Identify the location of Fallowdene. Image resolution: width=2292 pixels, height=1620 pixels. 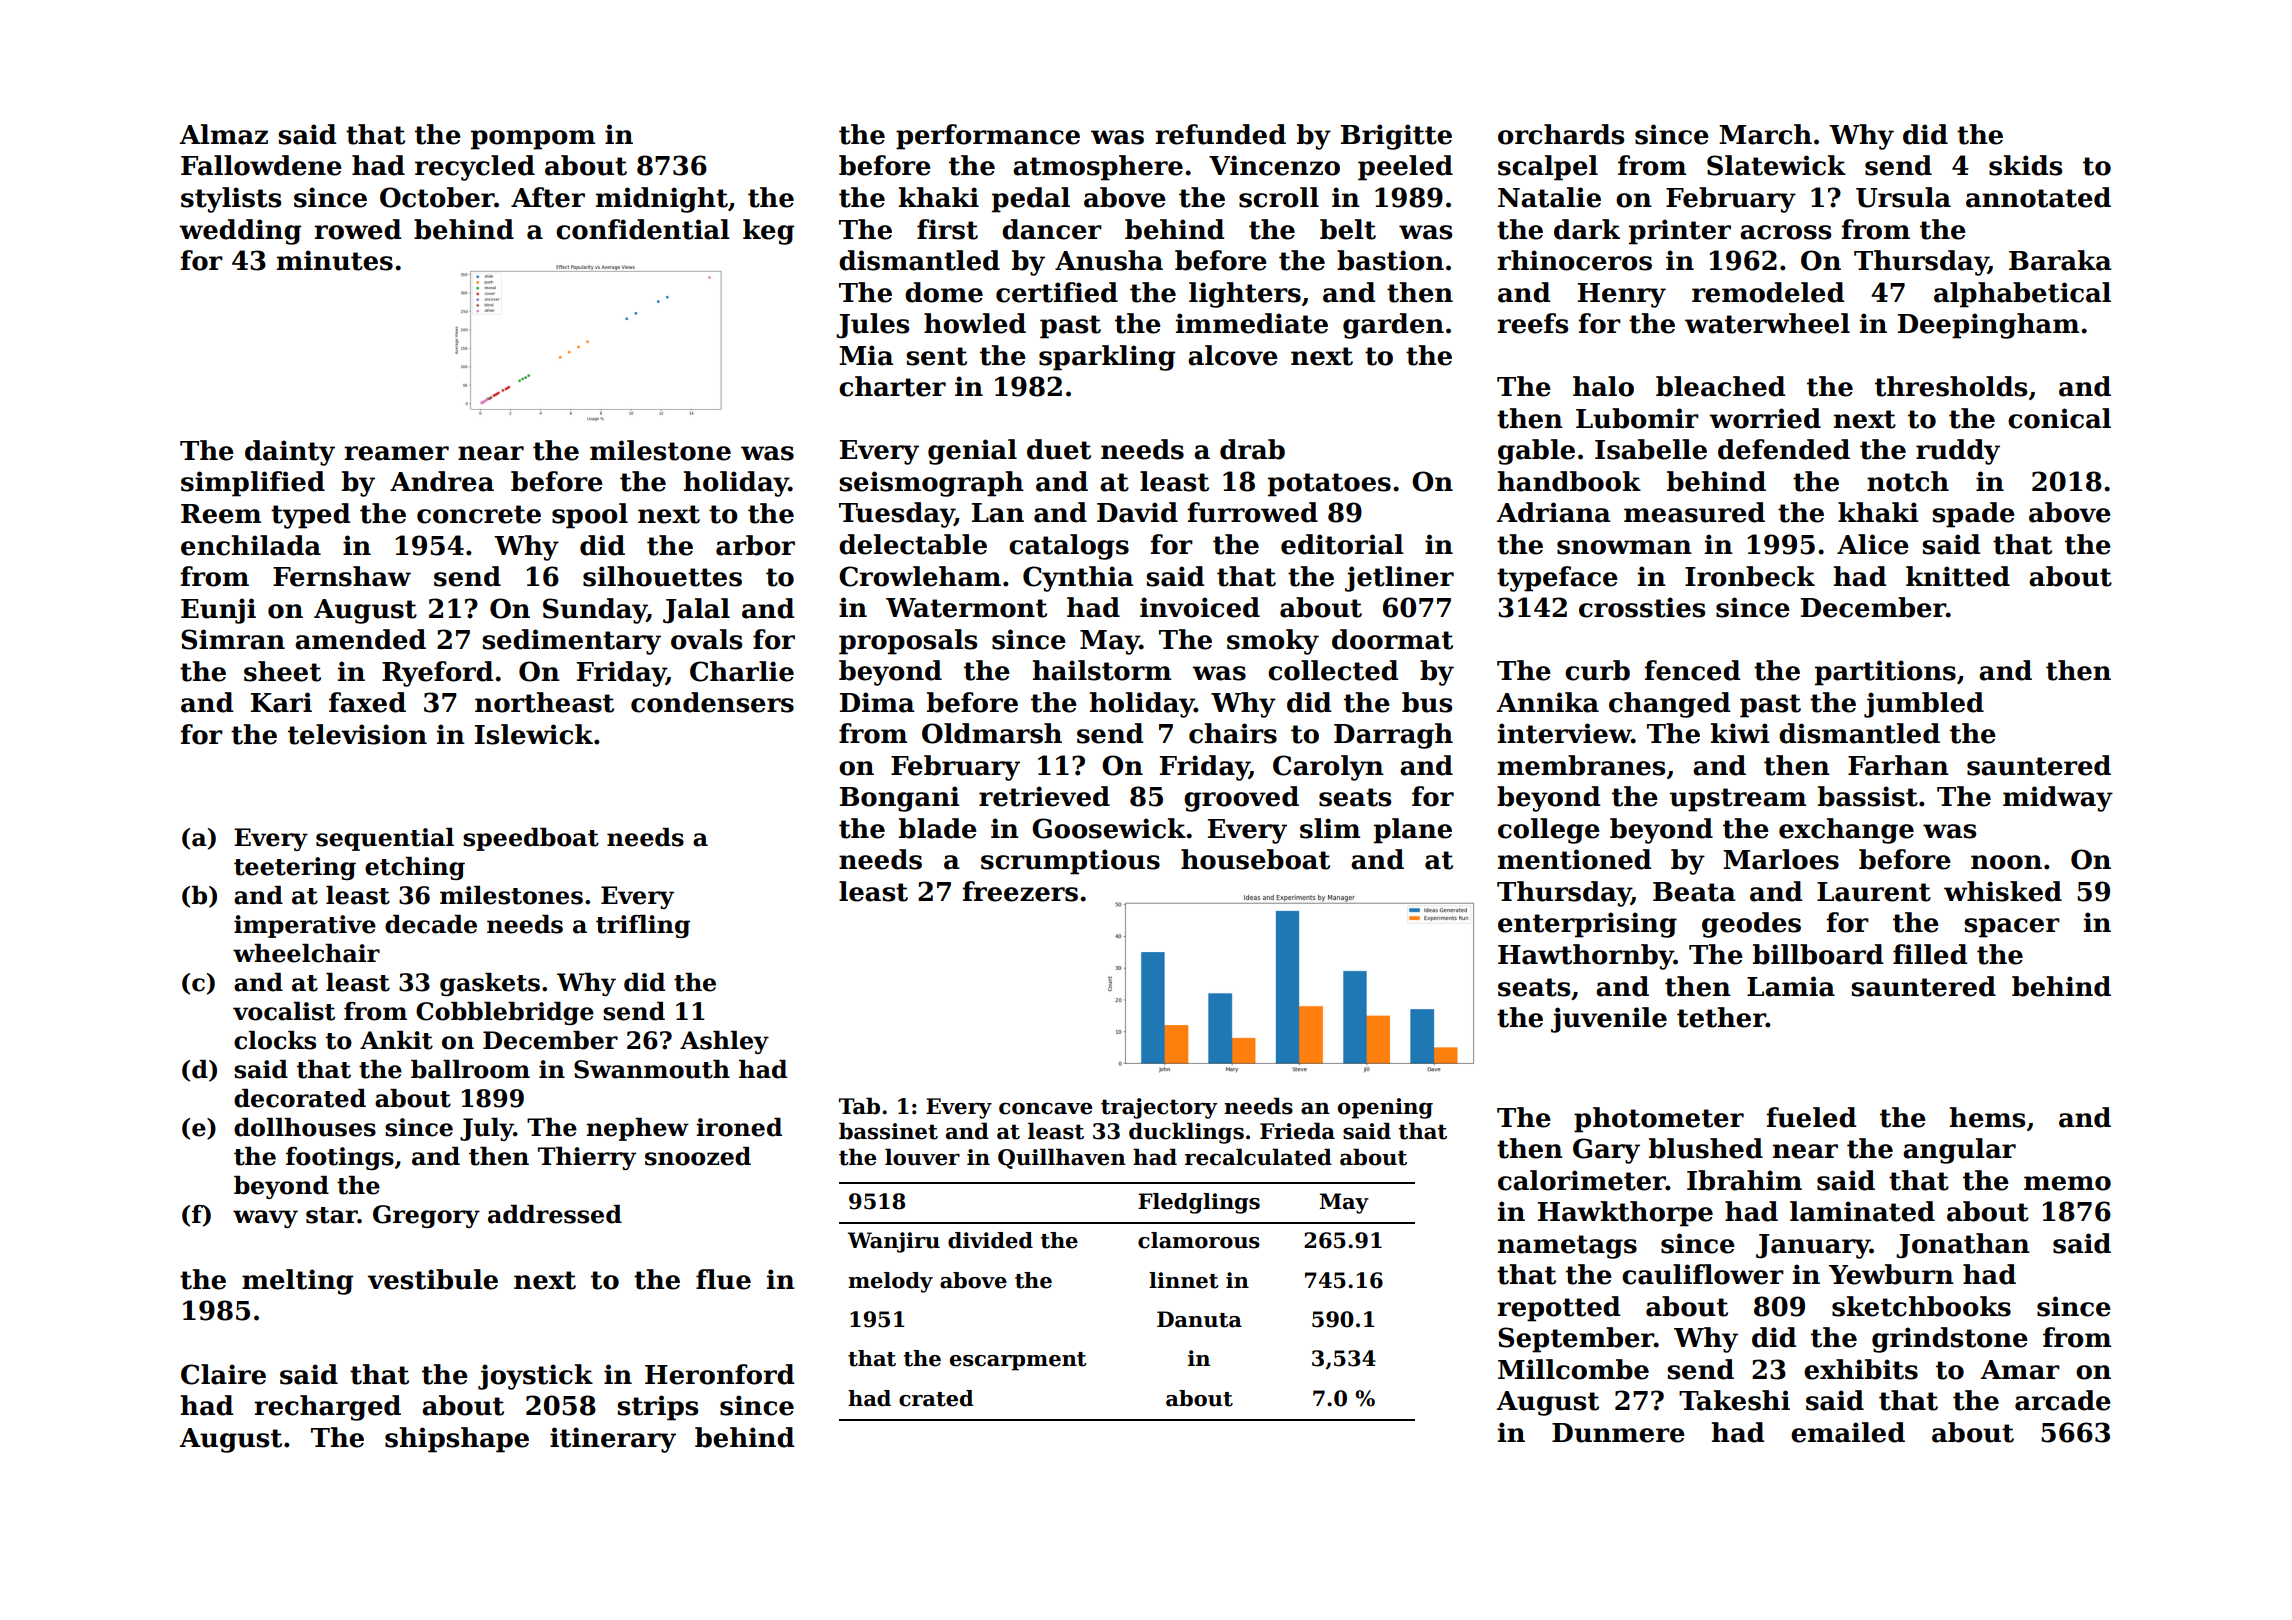
(261, 165).
